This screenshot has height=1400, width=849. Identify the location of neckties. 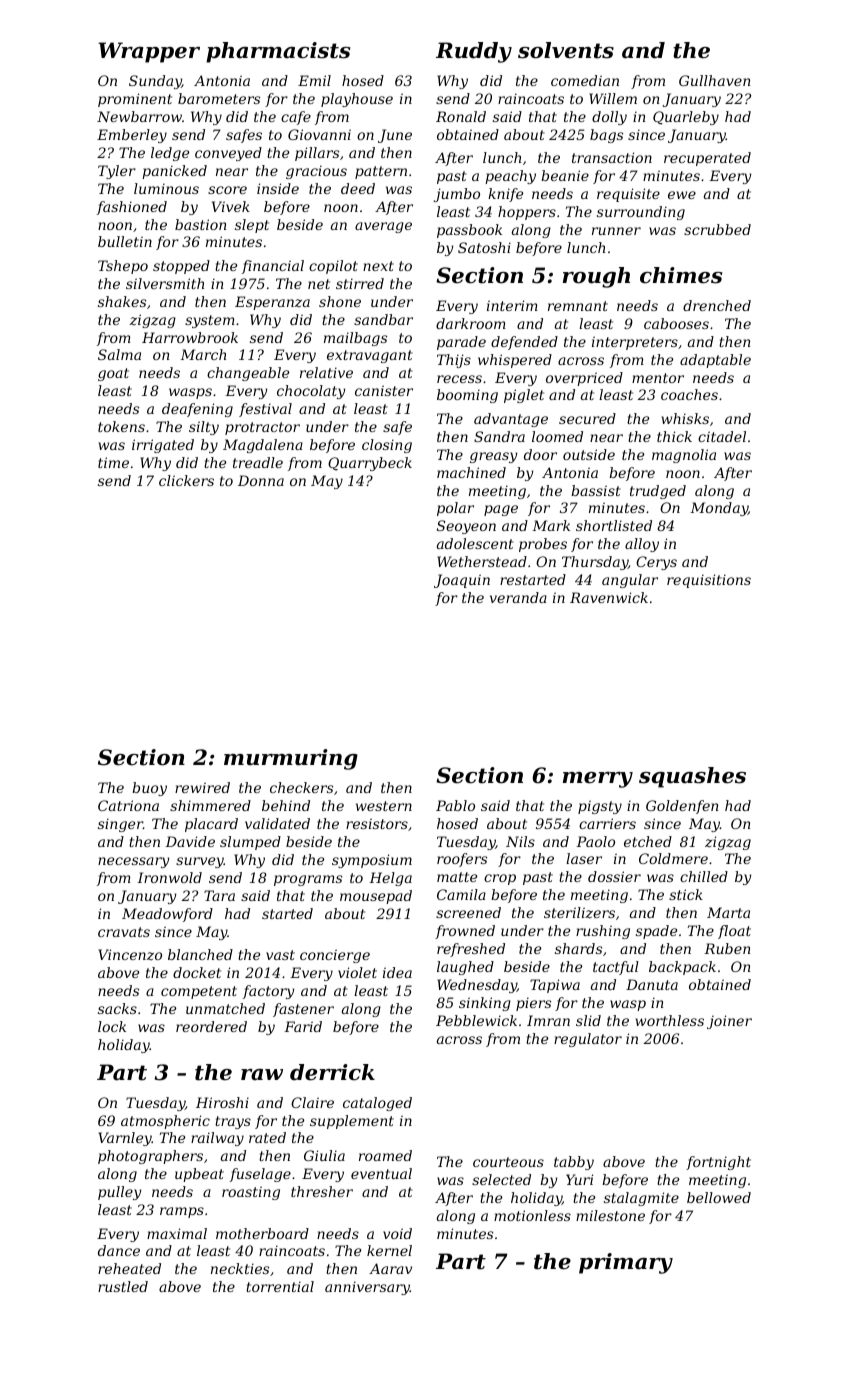
(240, 1268).
